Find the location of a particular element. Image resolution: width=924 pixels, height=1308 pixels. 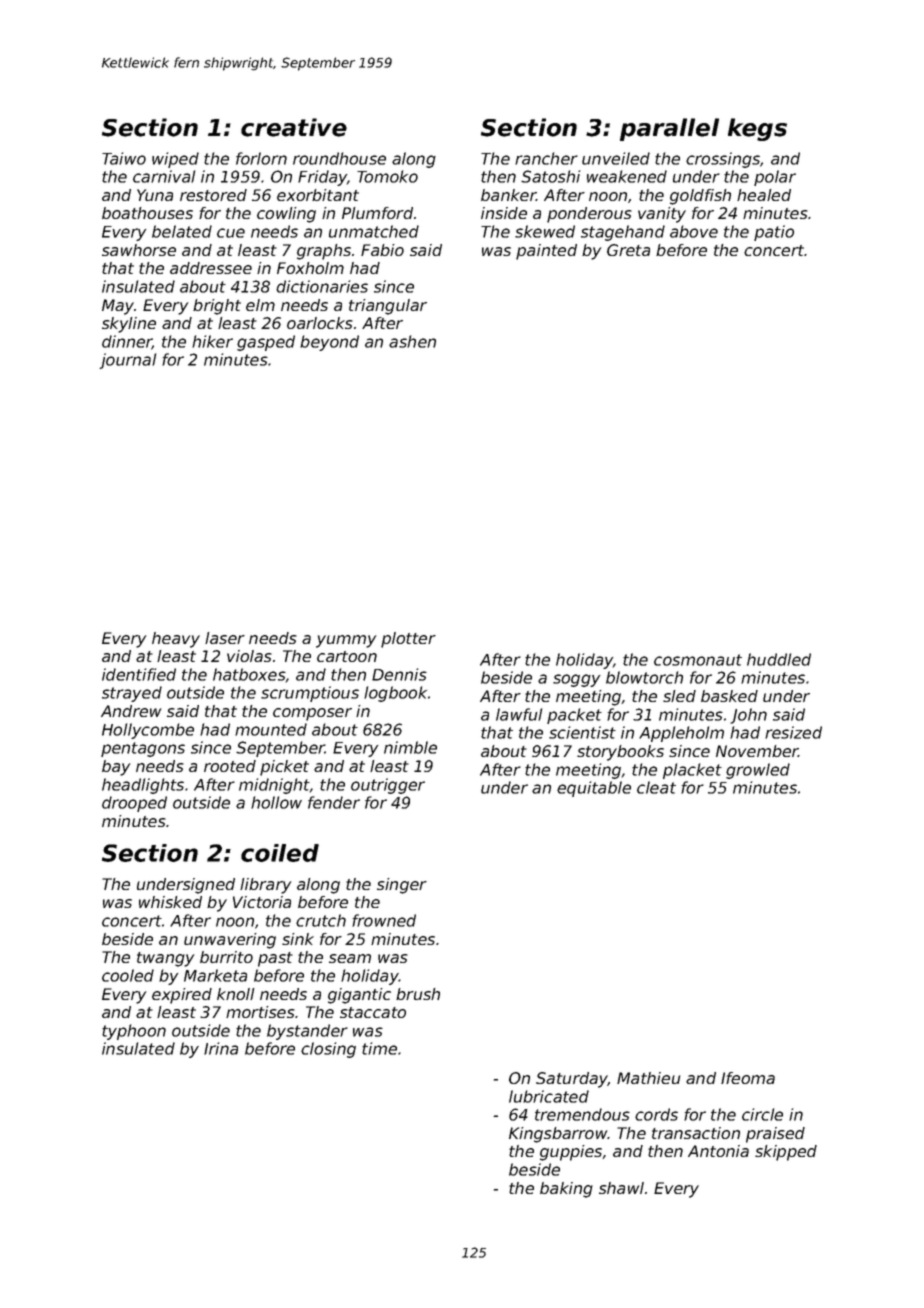

journal is located at coordinates (127, 361).
